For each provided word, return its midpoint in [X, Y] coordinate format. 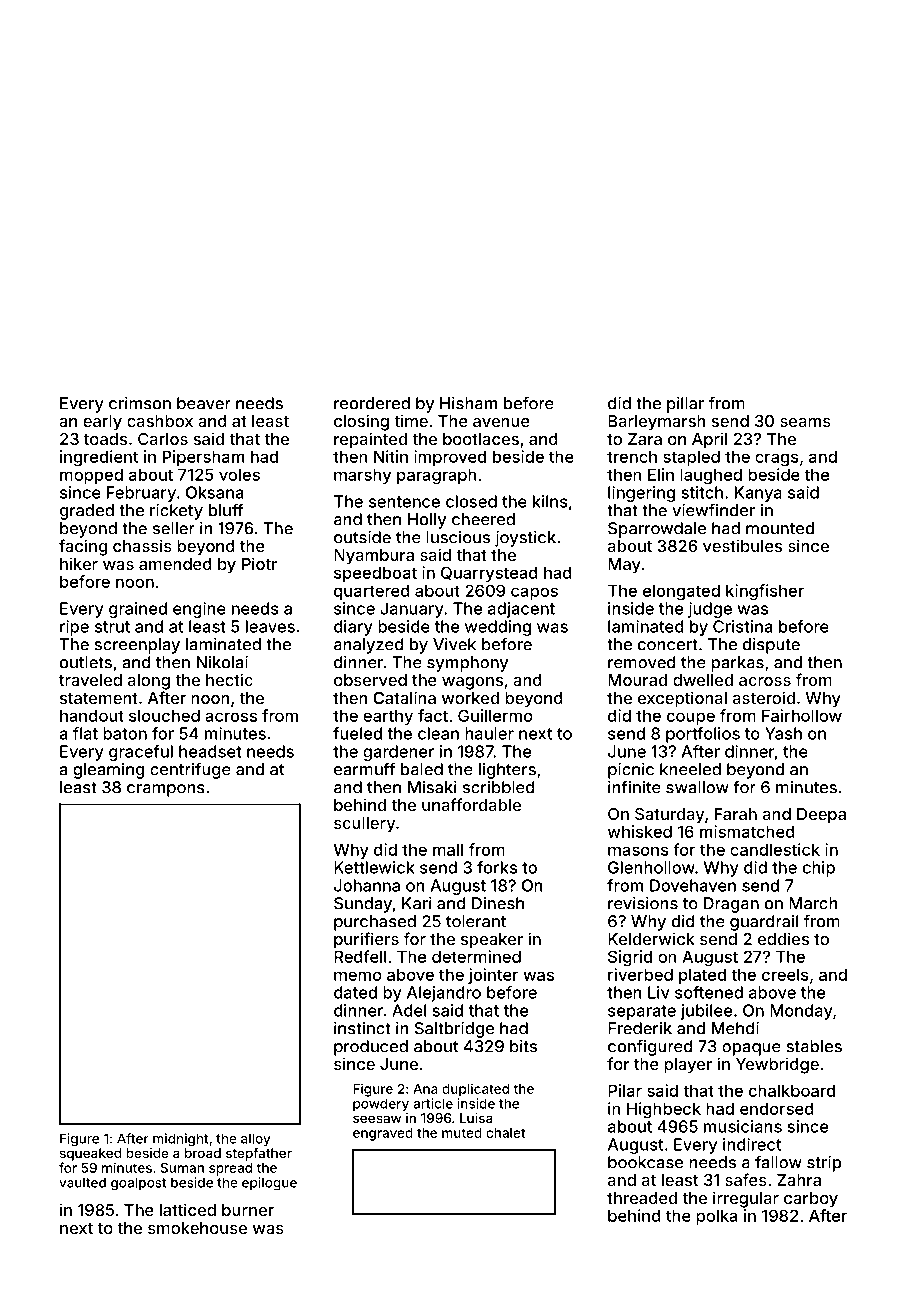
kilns [550, 501]
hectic [229, 679]
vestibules [742, 545]
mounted [780, 528]
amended [175, 564]
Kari [417, 903]
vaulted [82, 1182]
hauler [489, 733]
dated [355, 992]
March [813, 903]
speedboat [375, 574]
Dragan [731, 905]
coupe [691, 718]
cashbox [160, 421]
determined [476, 956]
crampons [166, 790]
